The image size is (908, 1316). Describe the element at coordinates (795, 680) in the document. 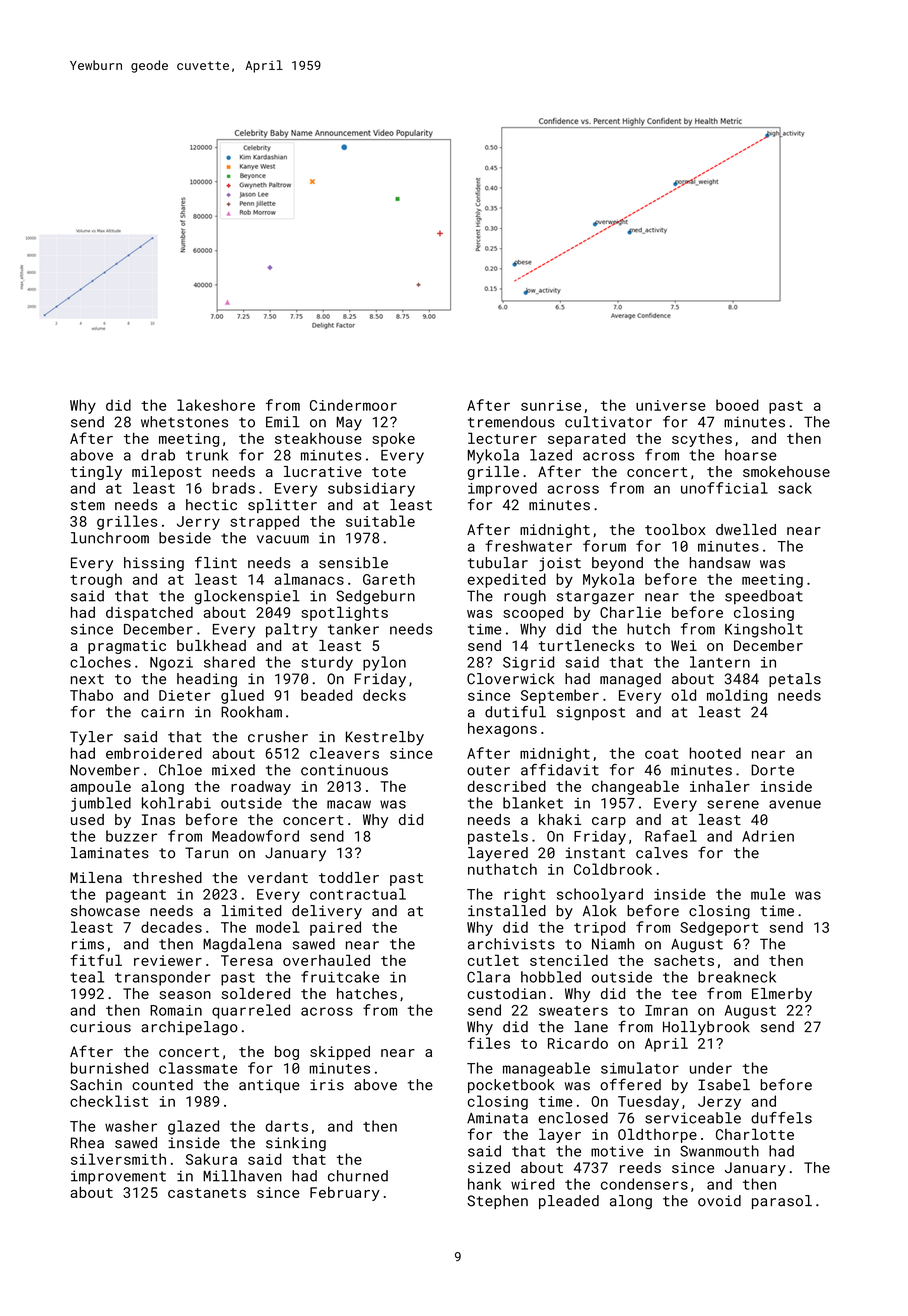

I see `petals` at that location.
